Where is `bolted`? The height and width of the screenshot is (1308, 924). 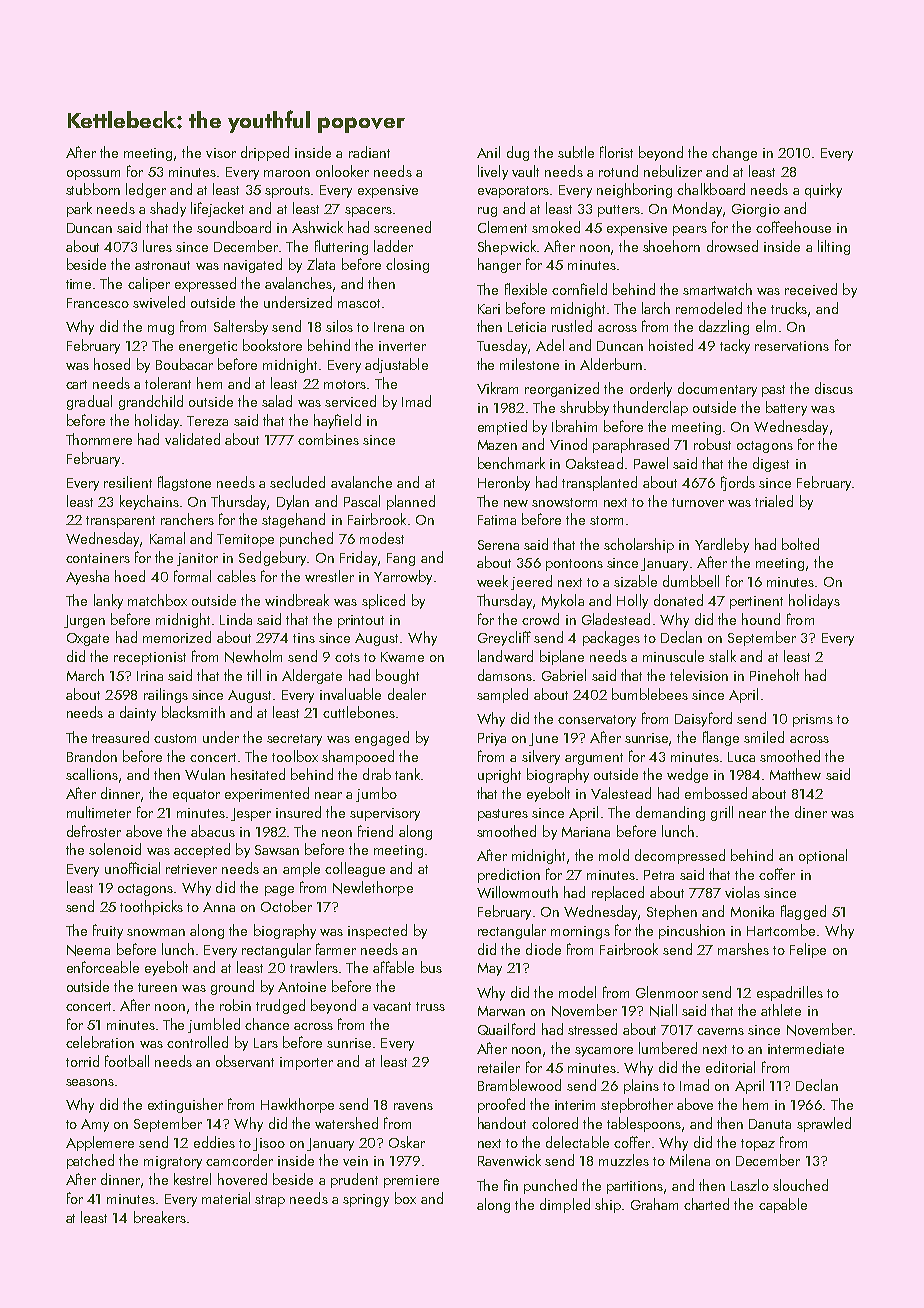 bolted is located at coordinates (800, 544).
